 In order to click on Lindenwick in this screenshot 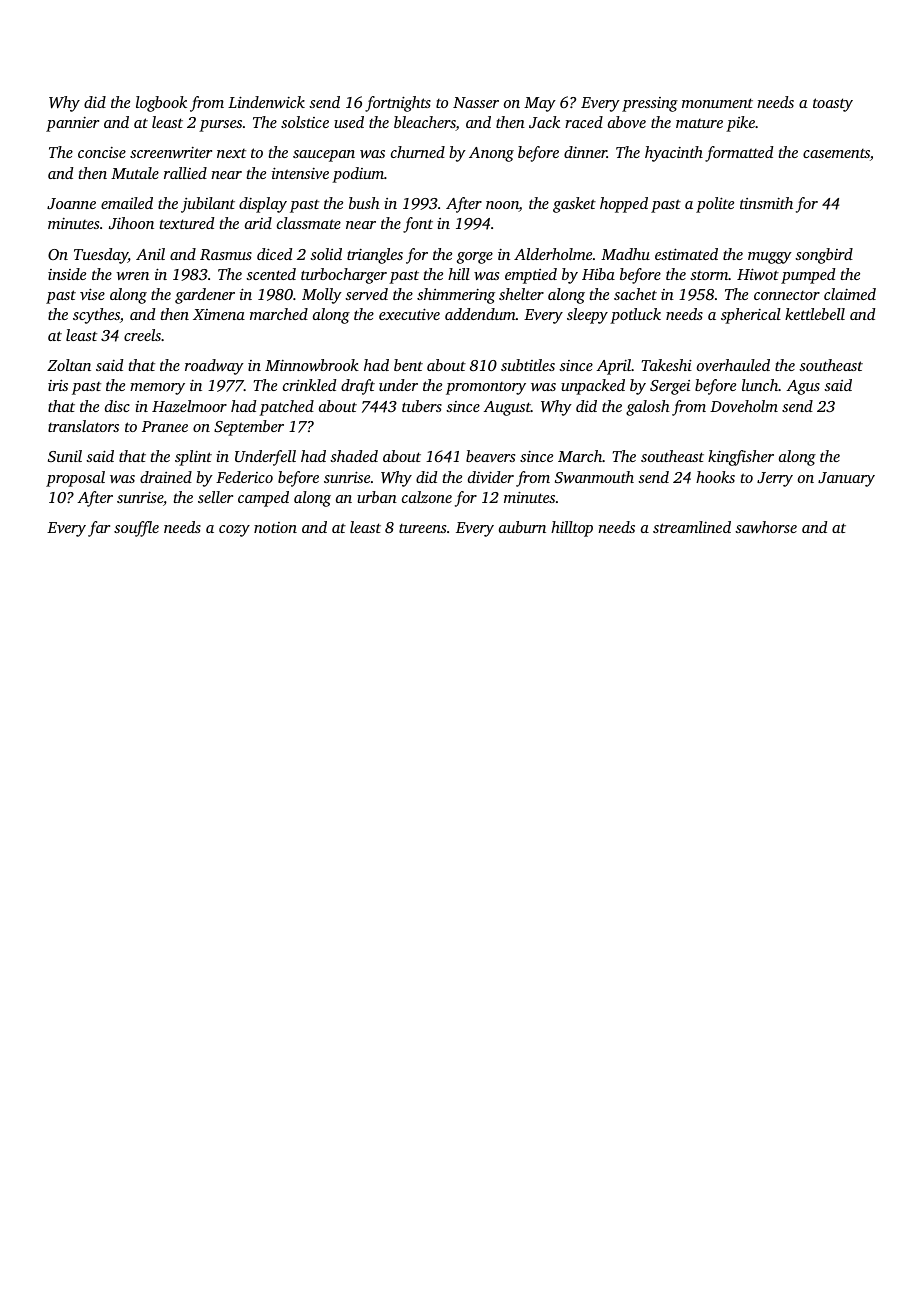, I will do `click(266, 102)`.
